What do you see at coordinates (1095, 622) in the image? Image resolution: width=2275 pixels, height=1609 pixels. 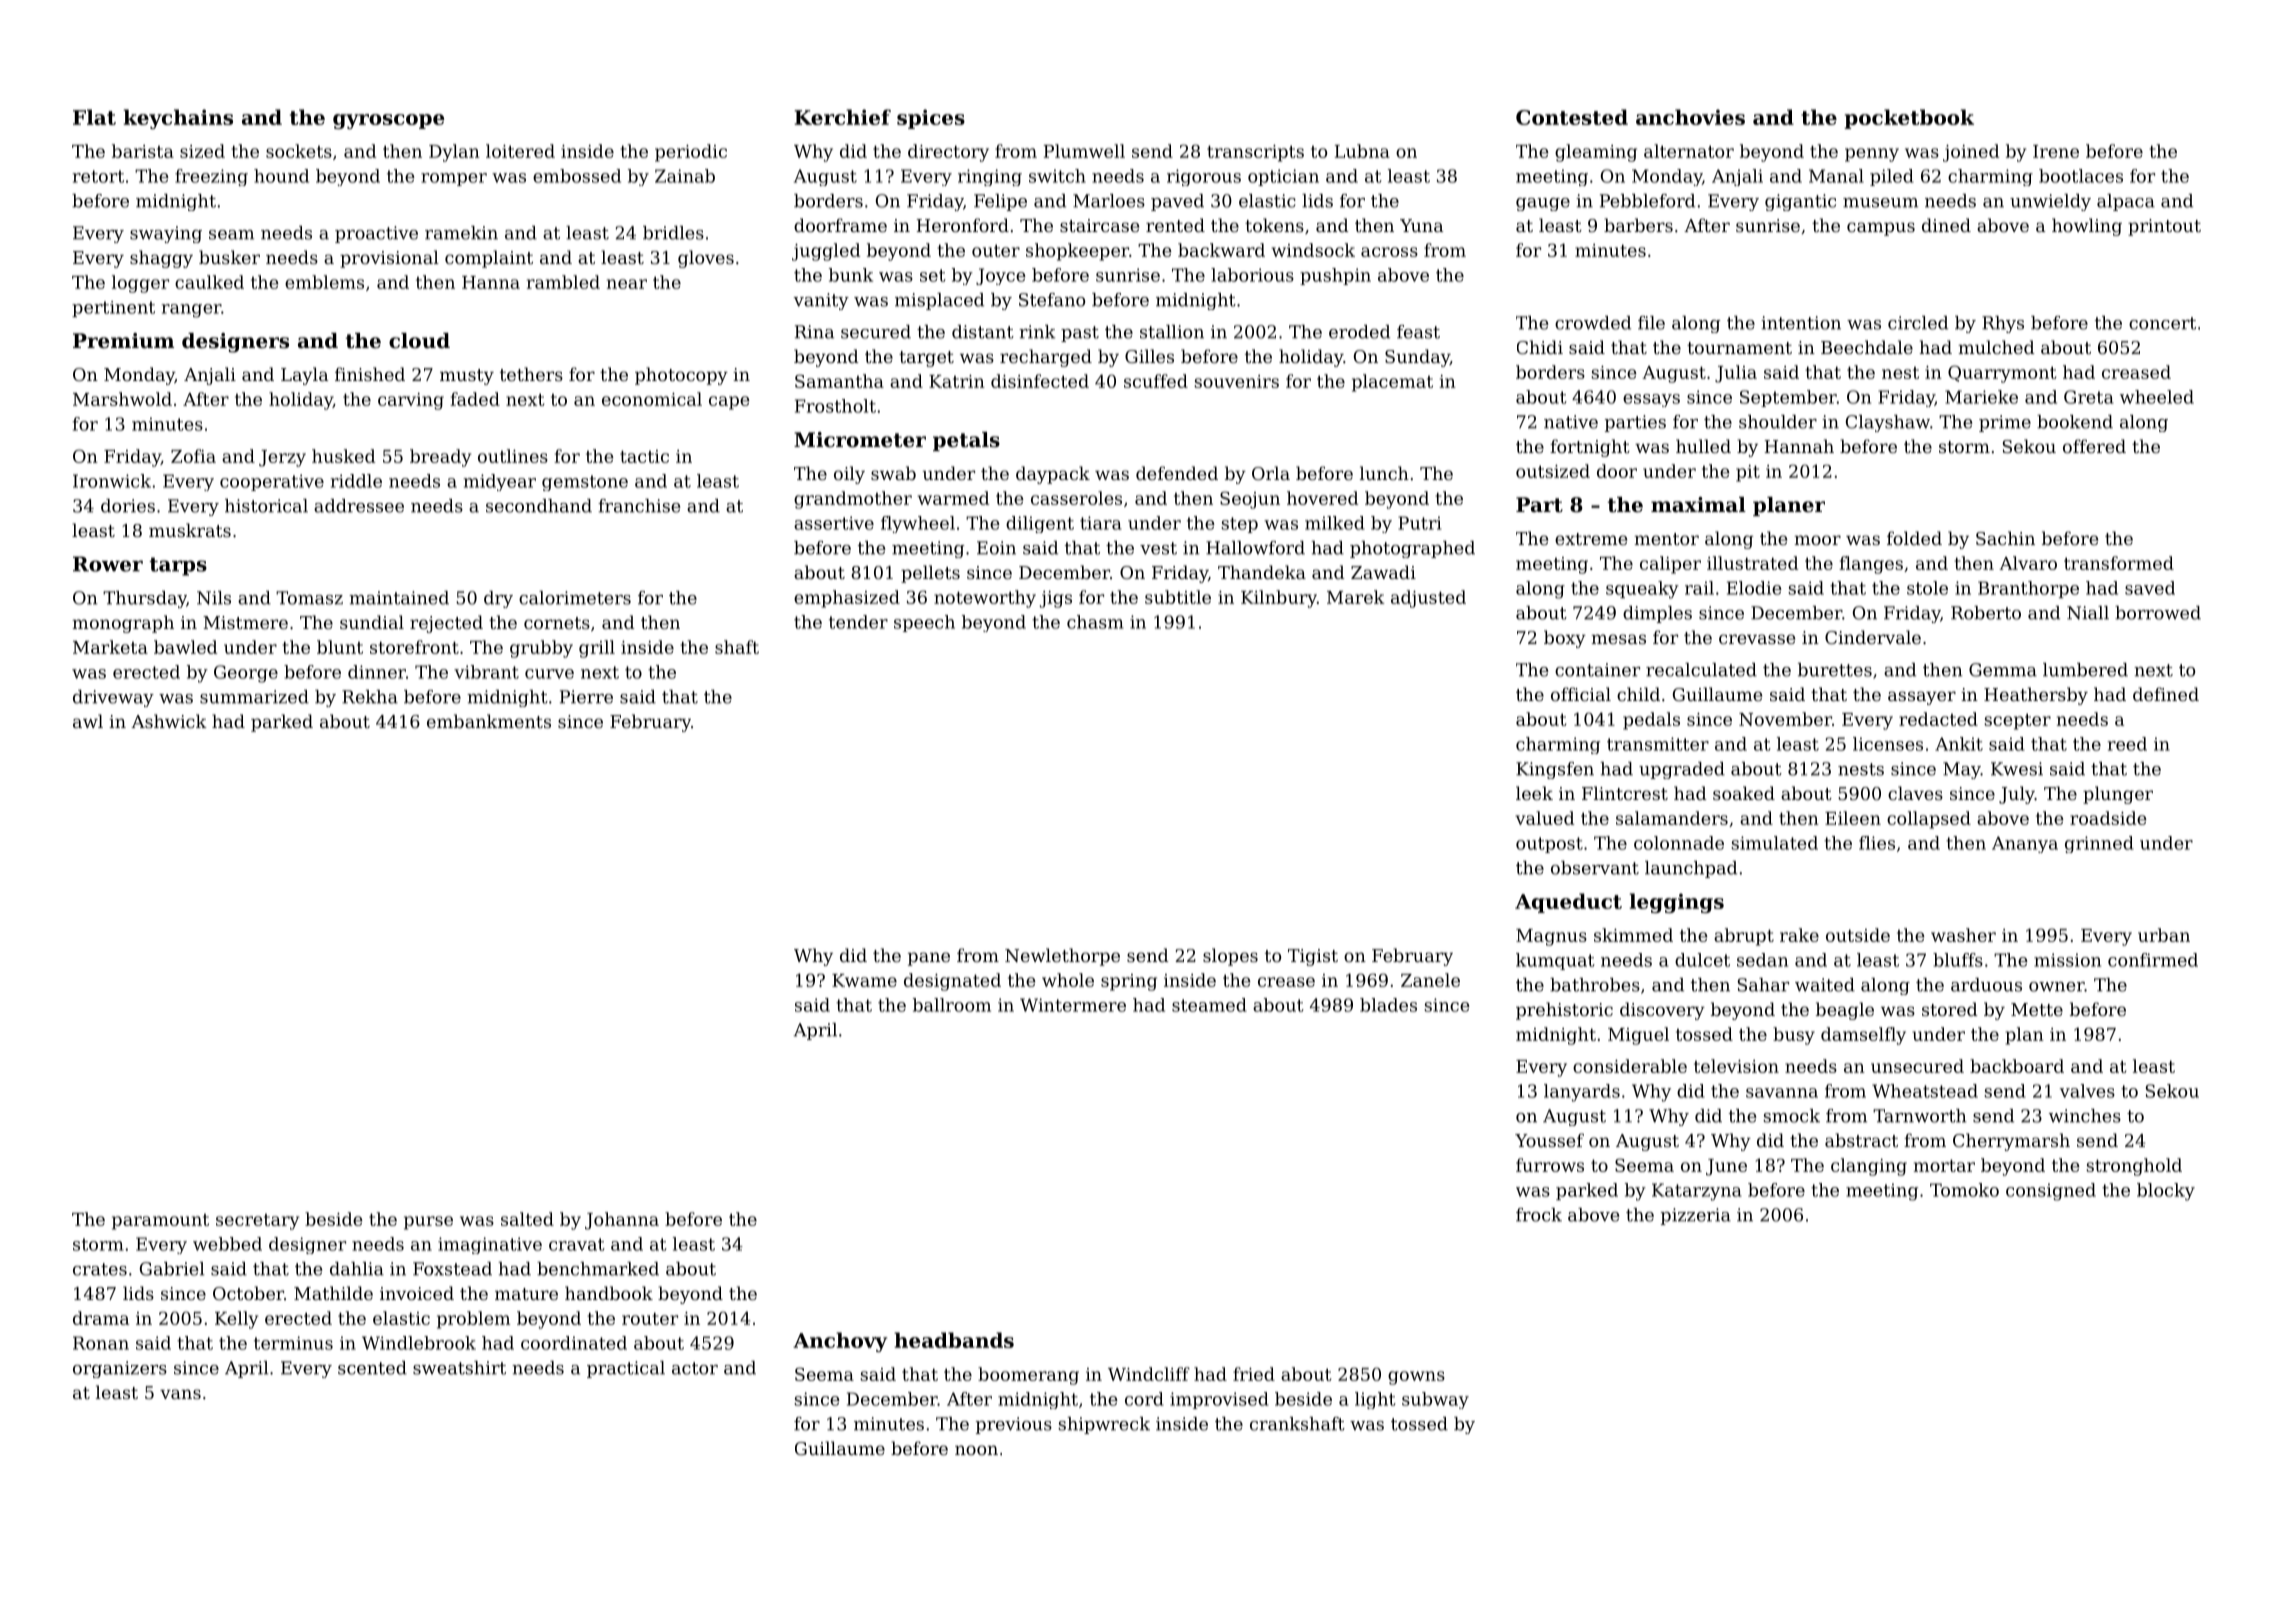 I see `chasm` at bounding box center [1095, 622].
